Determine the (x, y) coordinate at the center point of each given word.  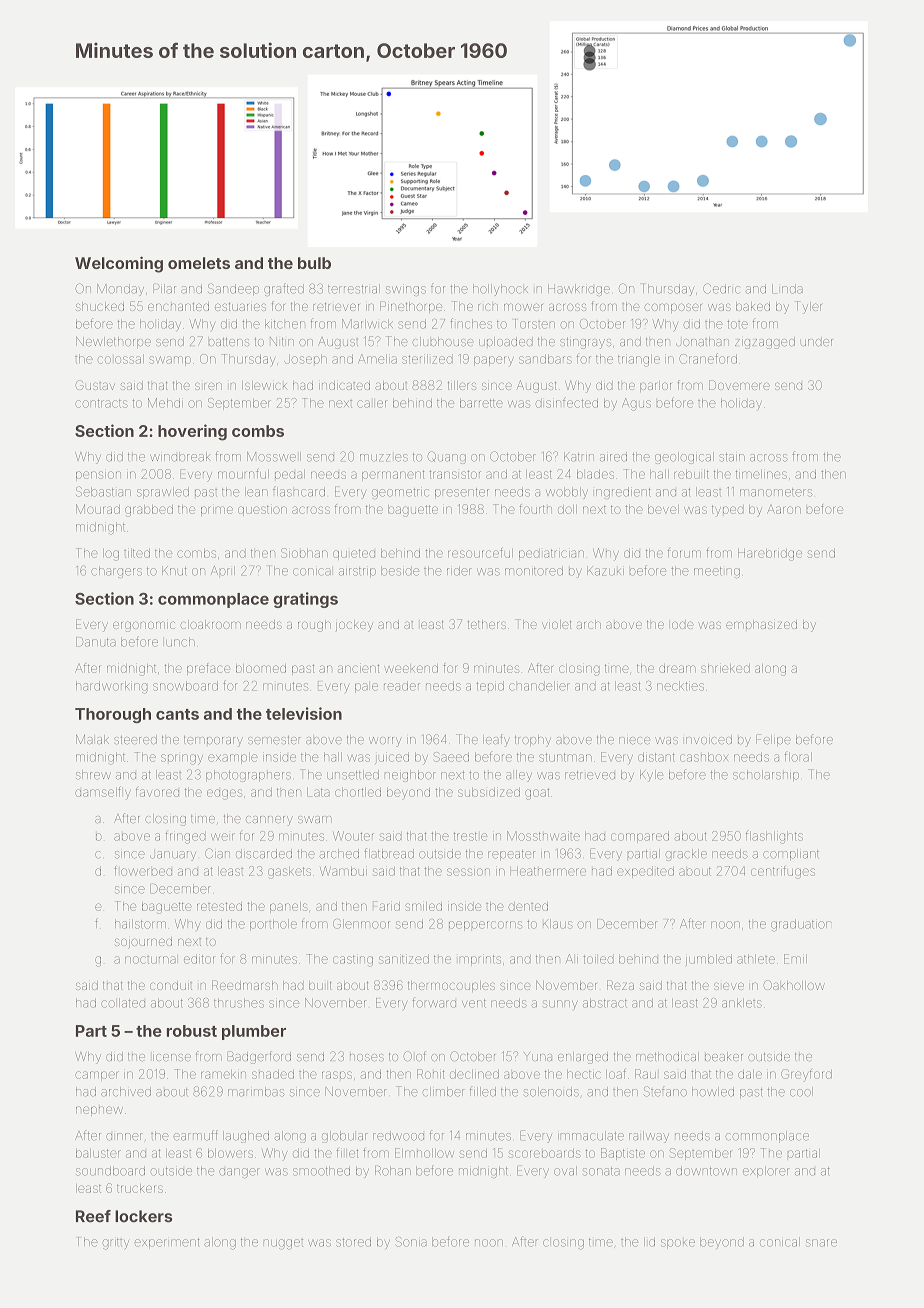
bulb (314, 263)
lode (683, 624)
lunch (180, 642)
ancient (358, 668)
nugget (283, 1244)
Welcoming (119, 264)
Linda (787, 289)
